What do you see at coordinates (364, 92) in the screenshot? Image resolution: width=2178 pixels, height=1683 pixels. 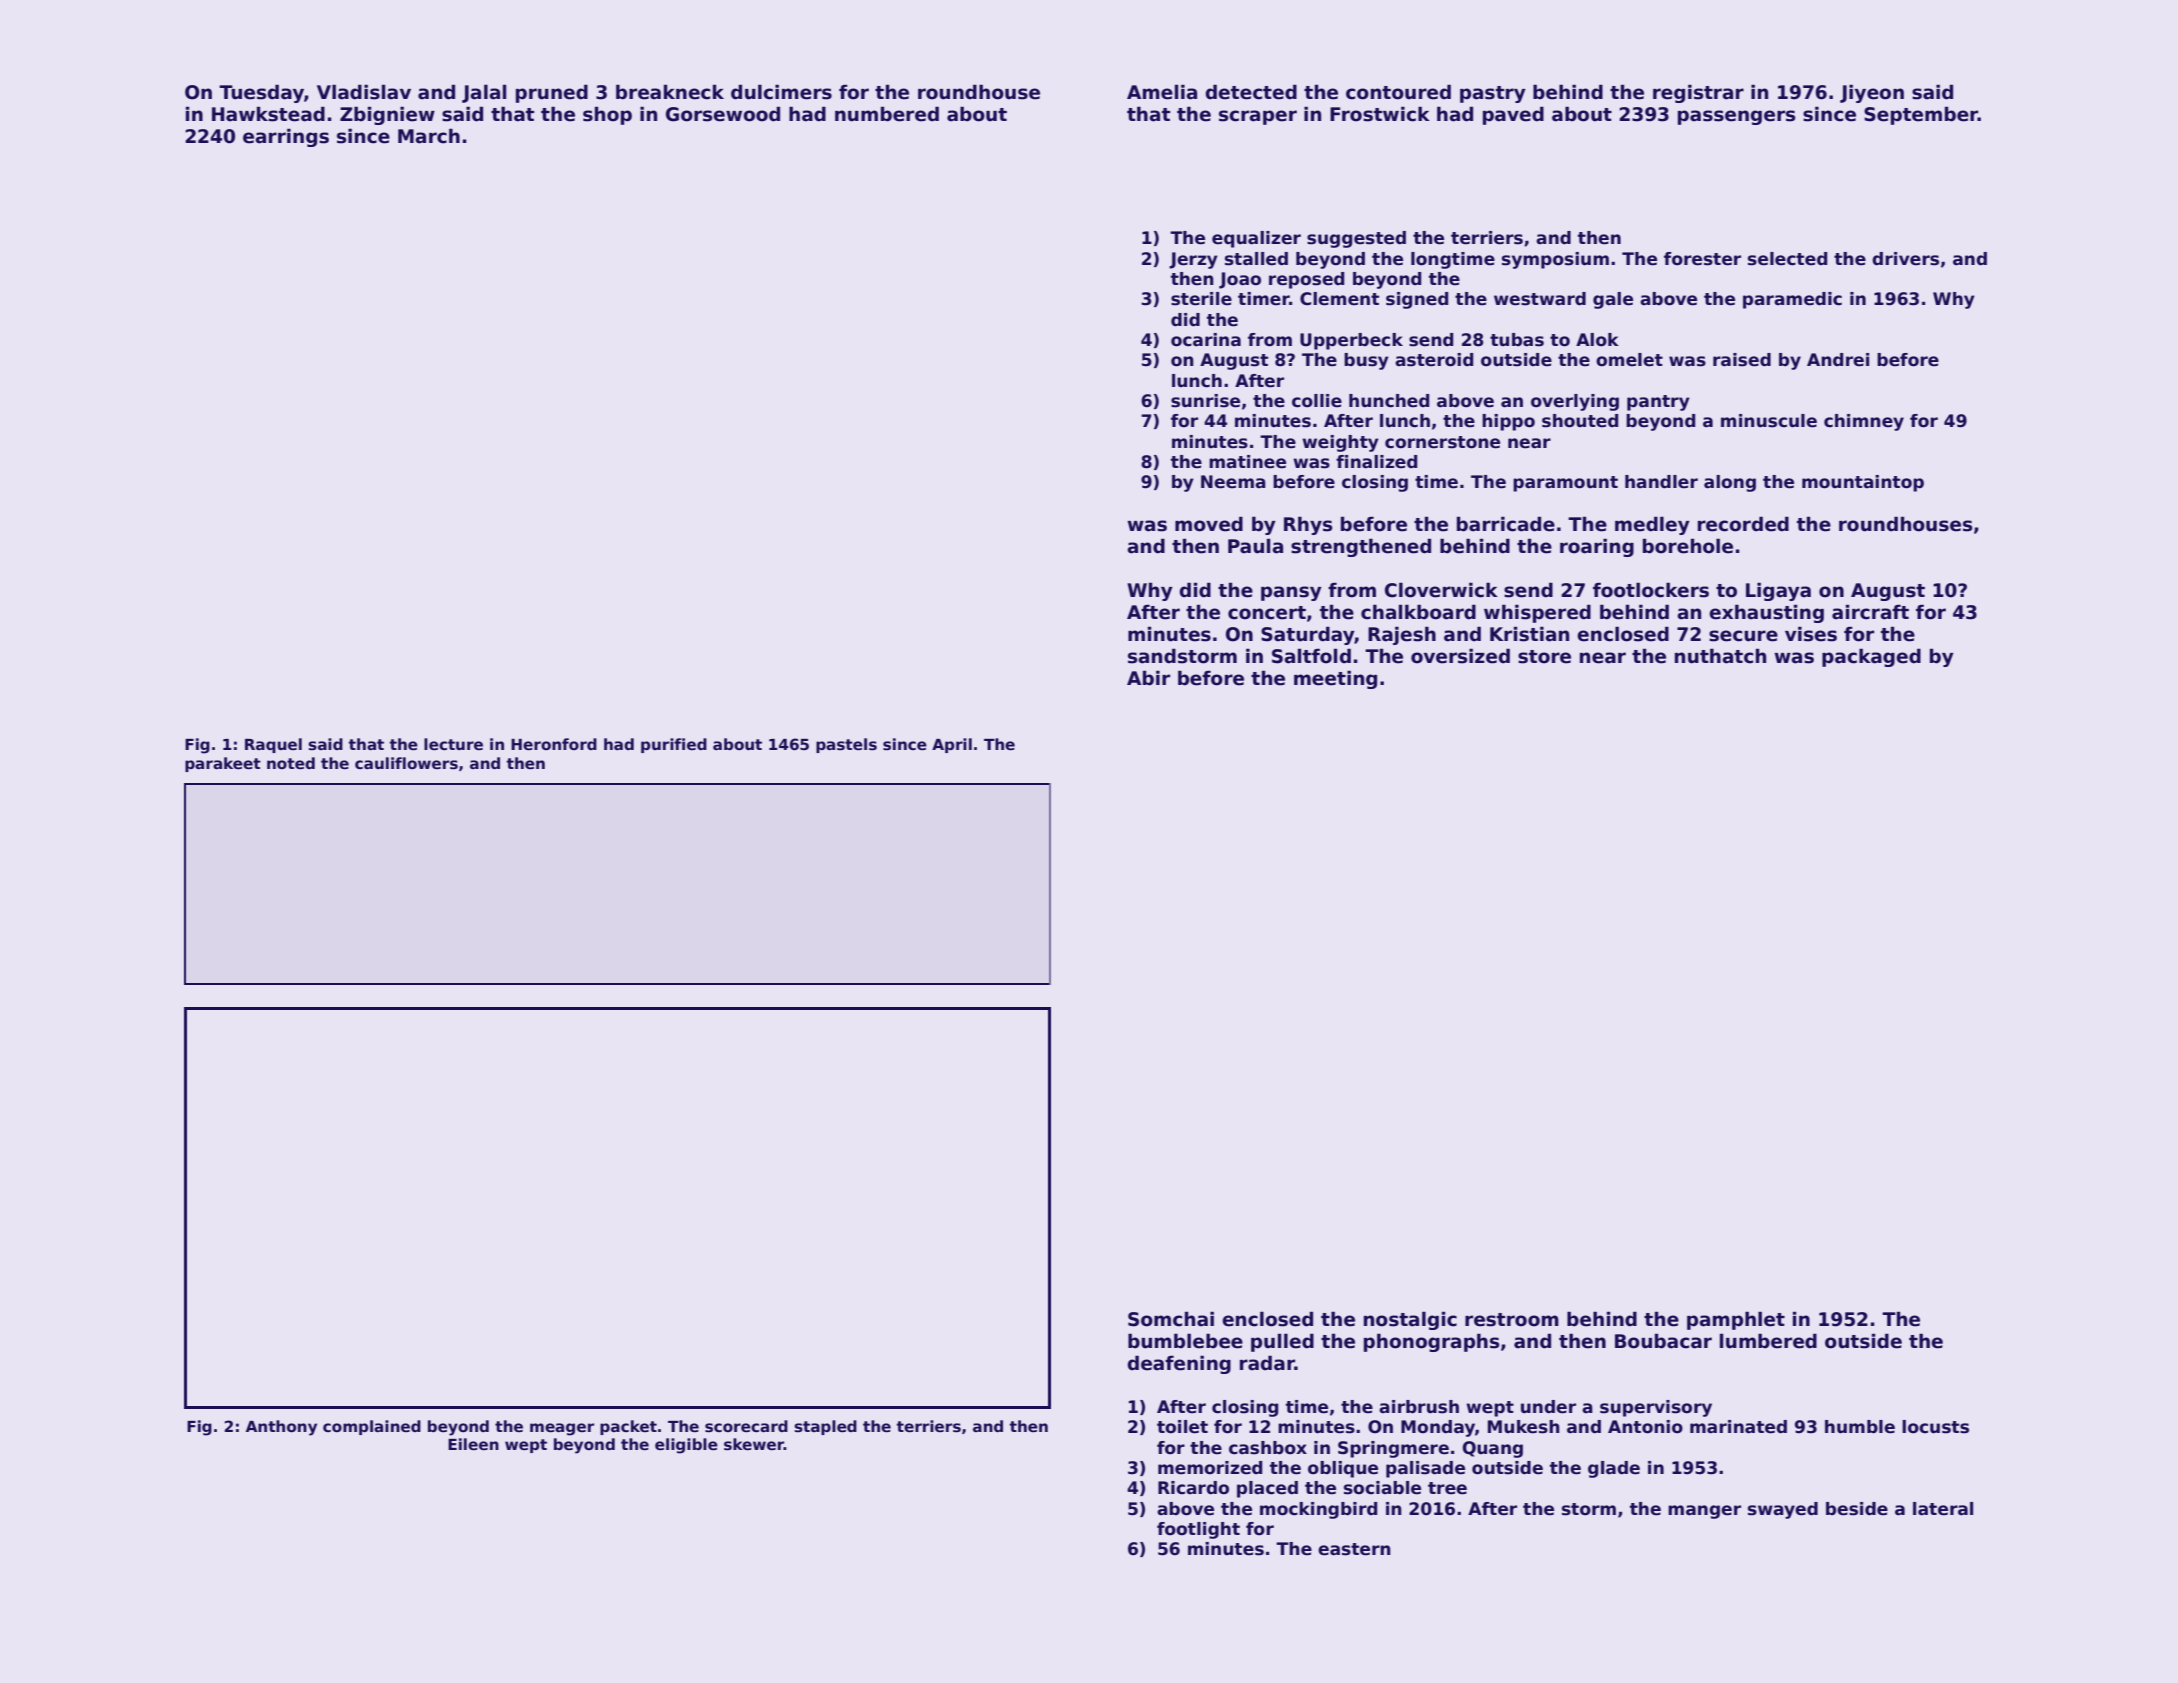 I see `Vladislav` at bounding box center [364, 92].
